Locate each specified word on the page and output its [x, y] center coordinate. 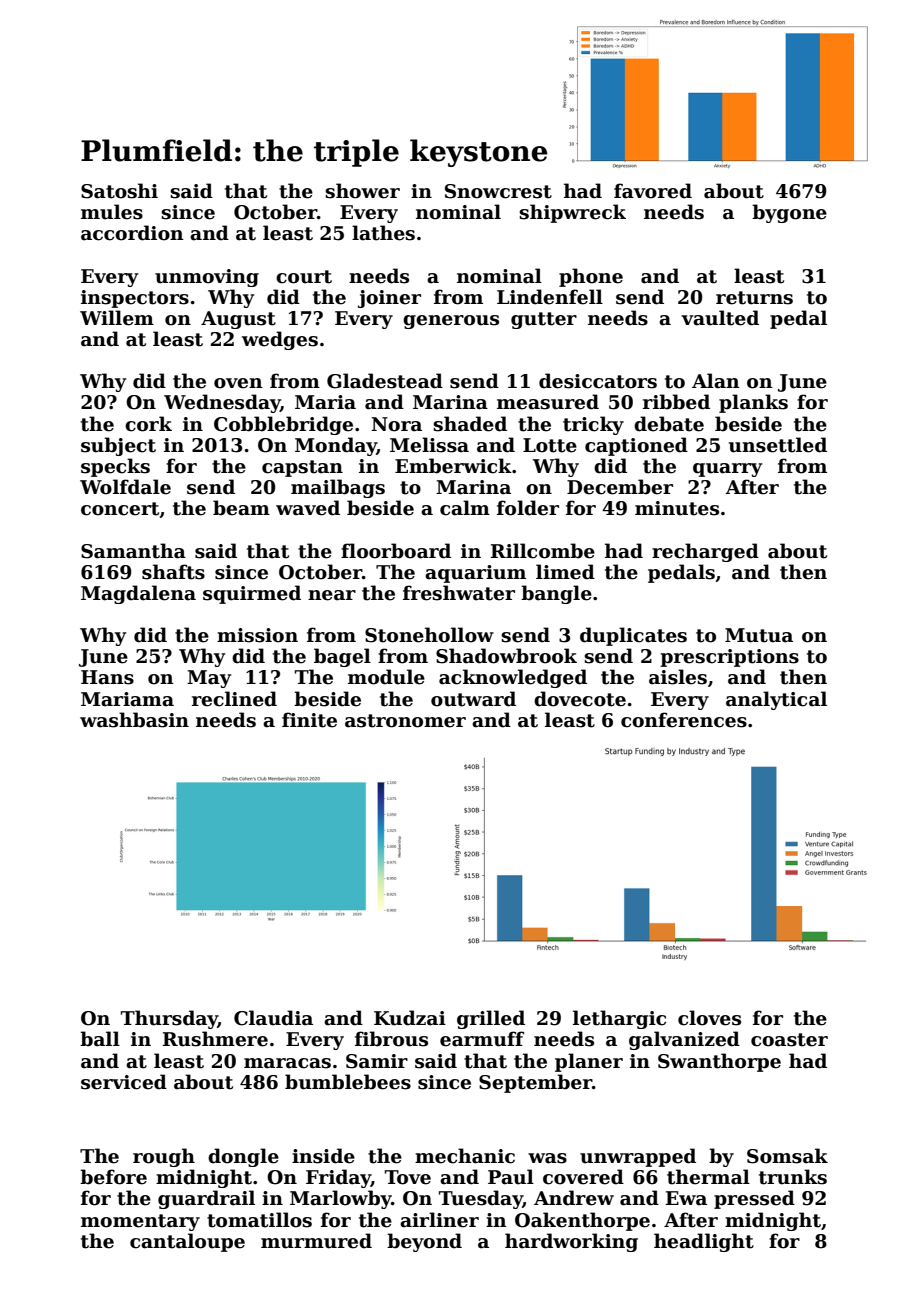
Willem [117, 318]
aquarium [475, 574]
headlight [704, 1242]
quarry [727, 470]
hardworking [571, 1242]
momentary [140, 1222]
